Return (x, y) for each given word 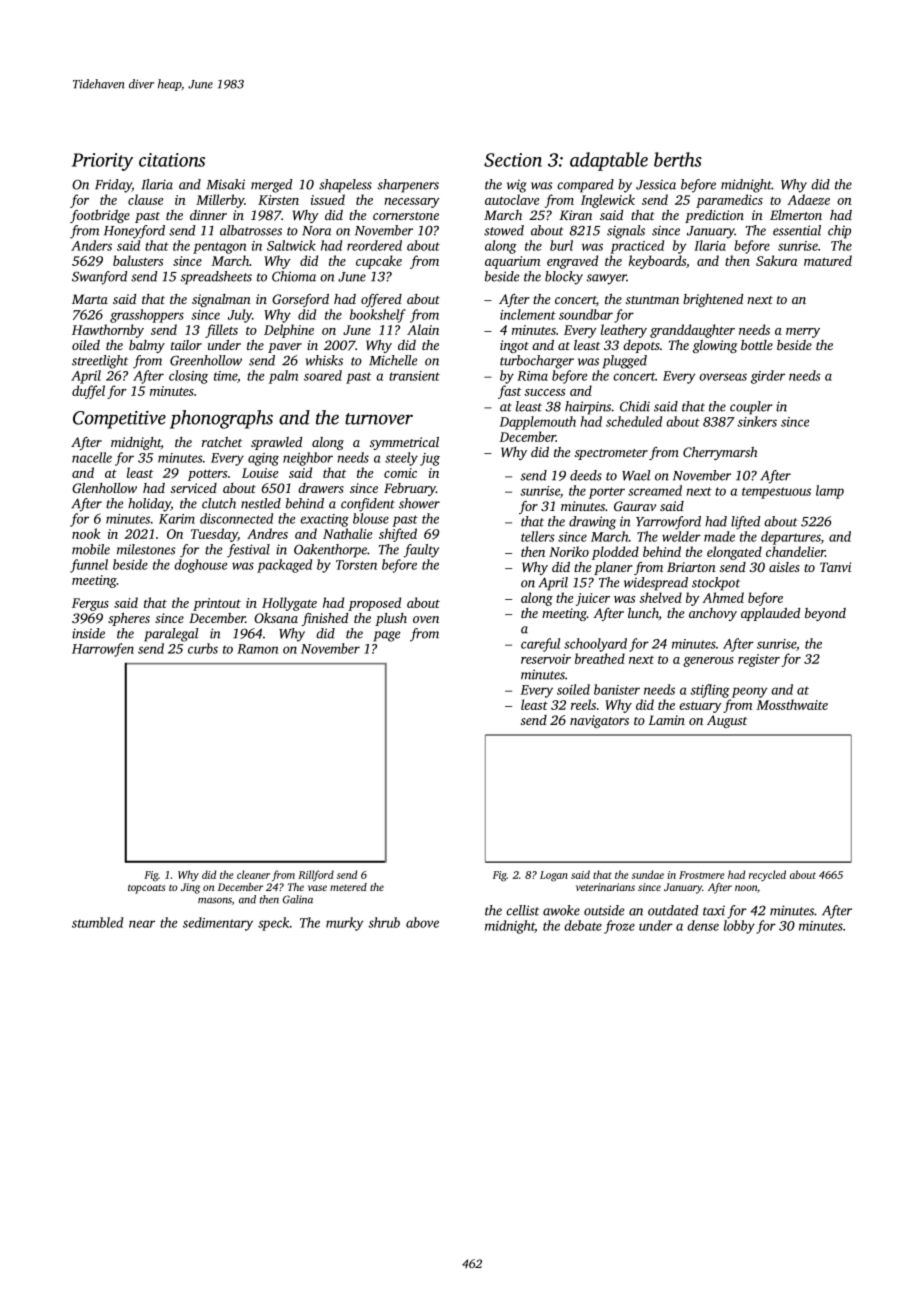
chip (839, 232)
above (422, 922)
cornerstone (406, 216)
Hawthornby (108, 331)
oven (426, 619)
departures (791, 538)
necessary (412, 203)
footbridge (100, 216)
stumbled (97, 922)
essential (797, 230)
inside (88, 633)
